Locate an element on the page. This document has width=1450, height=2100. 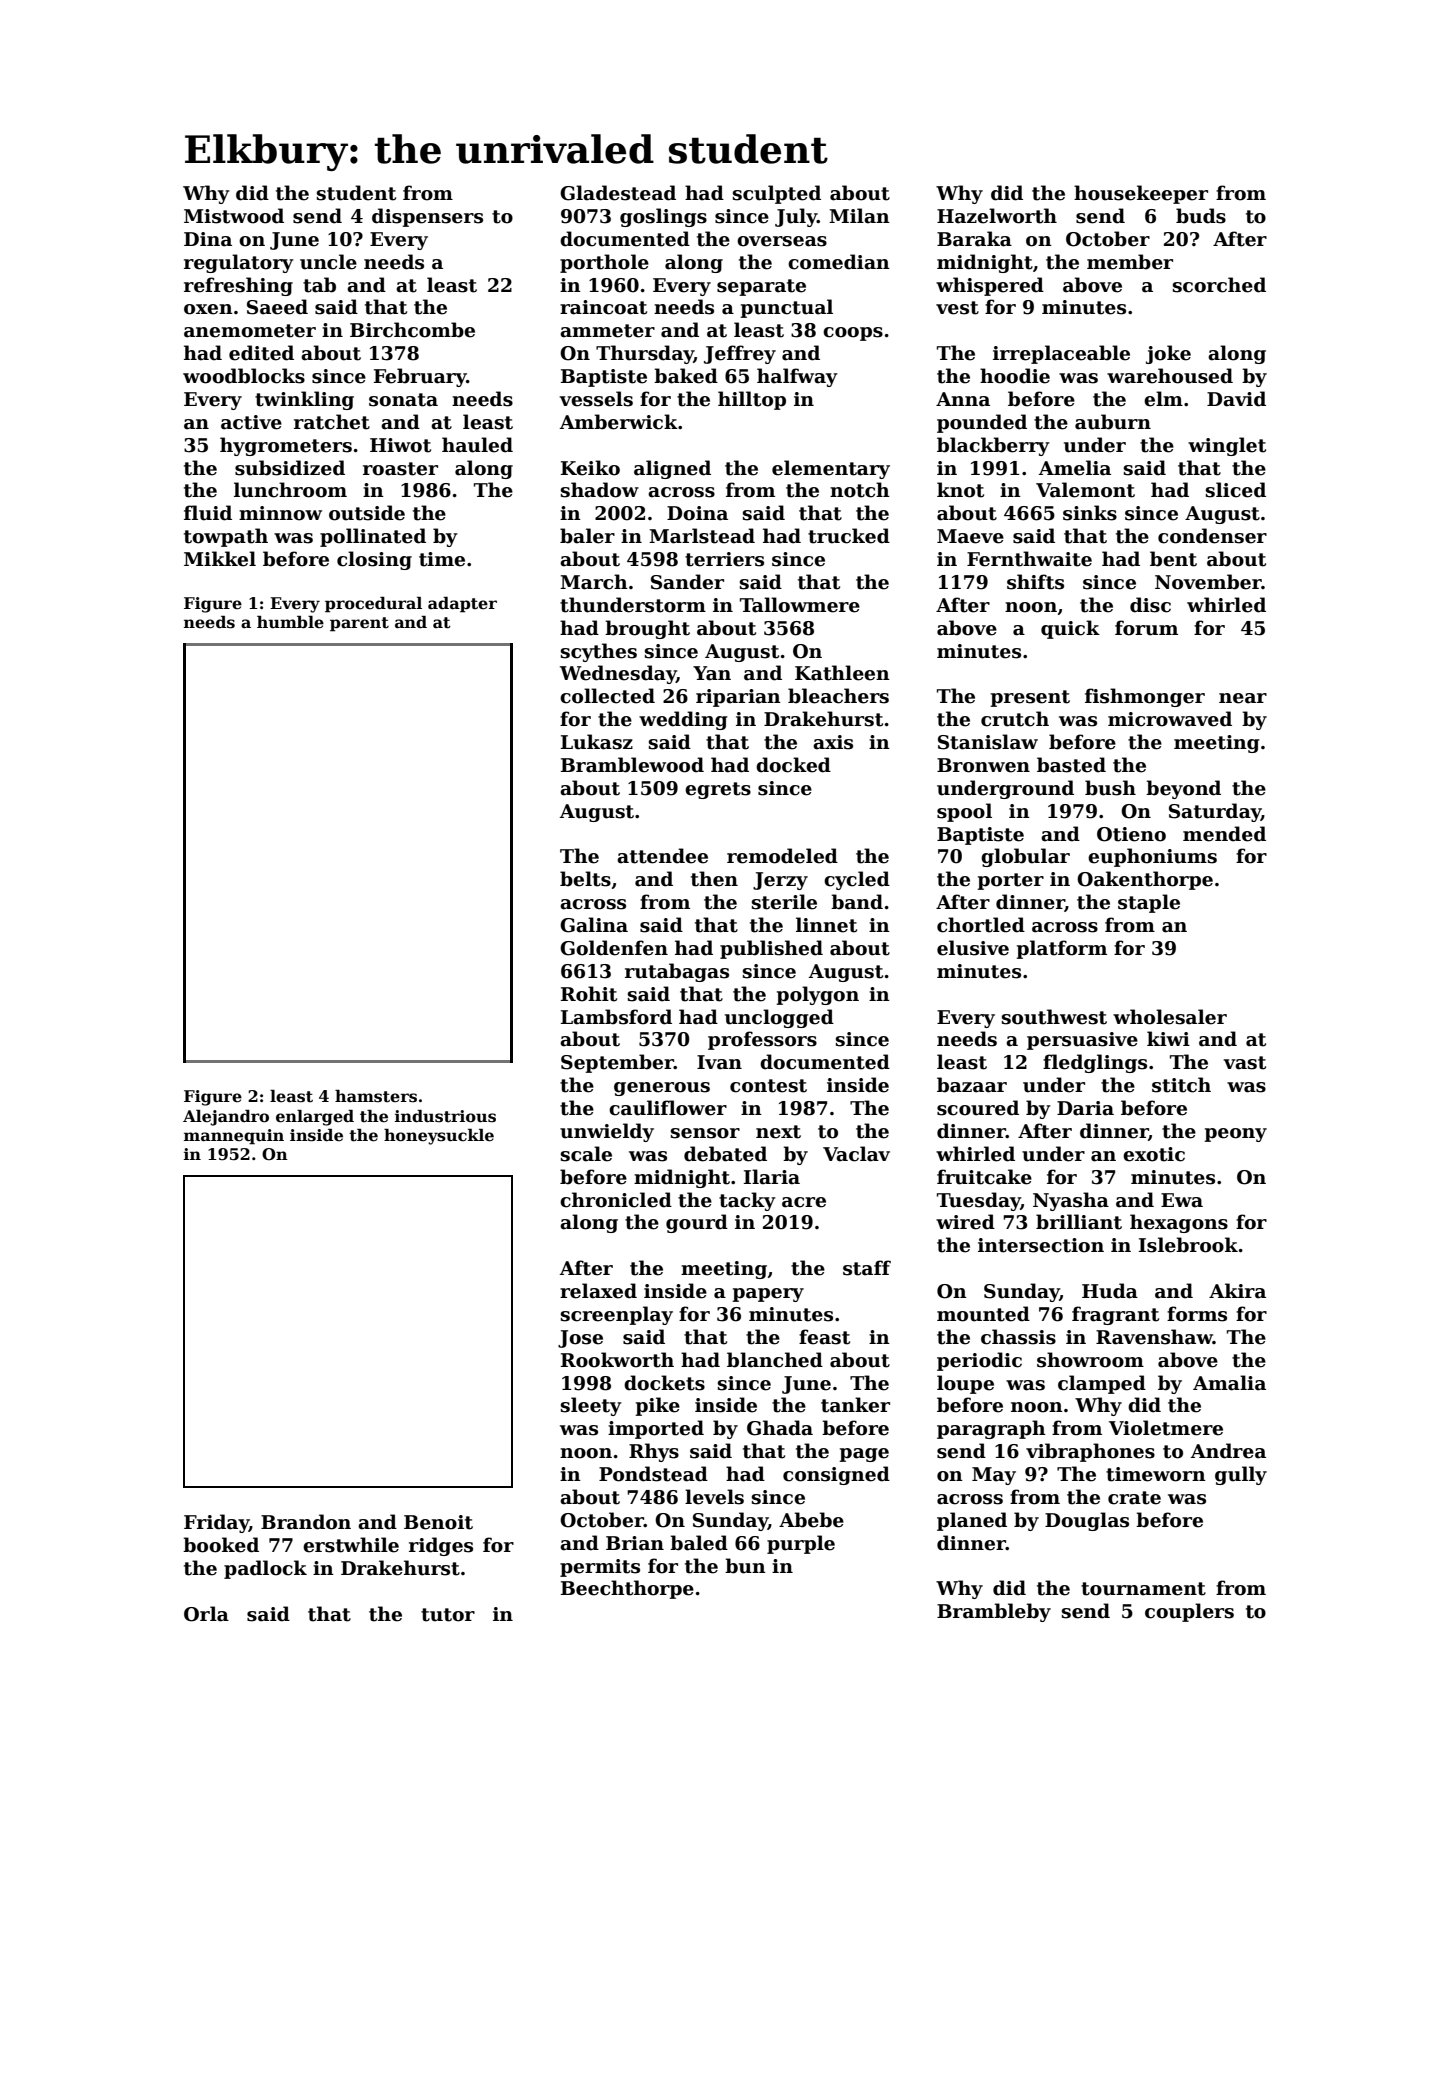
Alejandro is located at coordinates (226, 1118).
